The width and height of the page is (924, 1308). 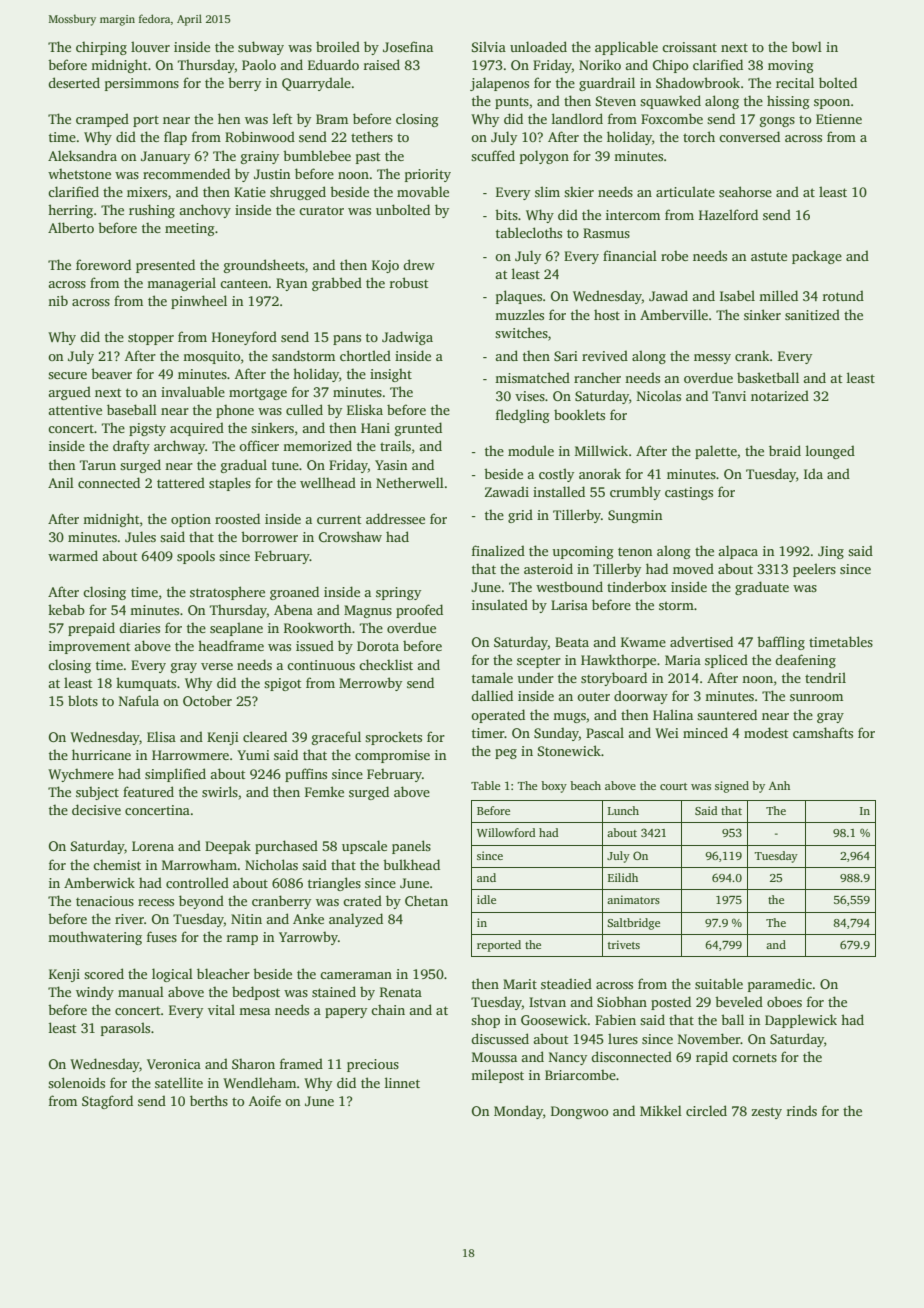 I want to click on Marit, so click(x=520, y=984).
